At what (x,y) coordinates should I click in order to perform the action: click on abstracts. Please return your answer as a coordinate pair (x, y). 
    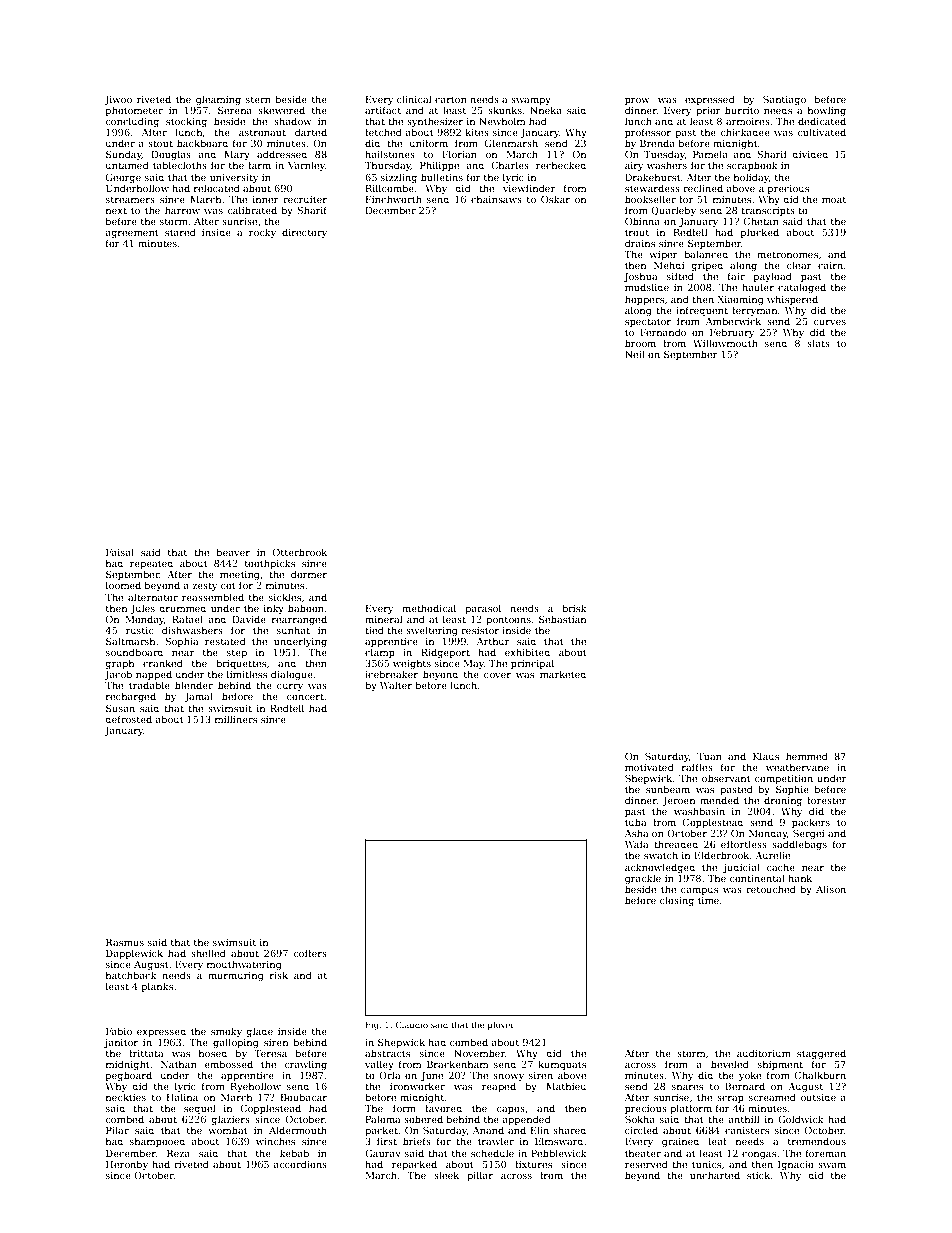
    Looking at the image, I should click on (387, 1053).
